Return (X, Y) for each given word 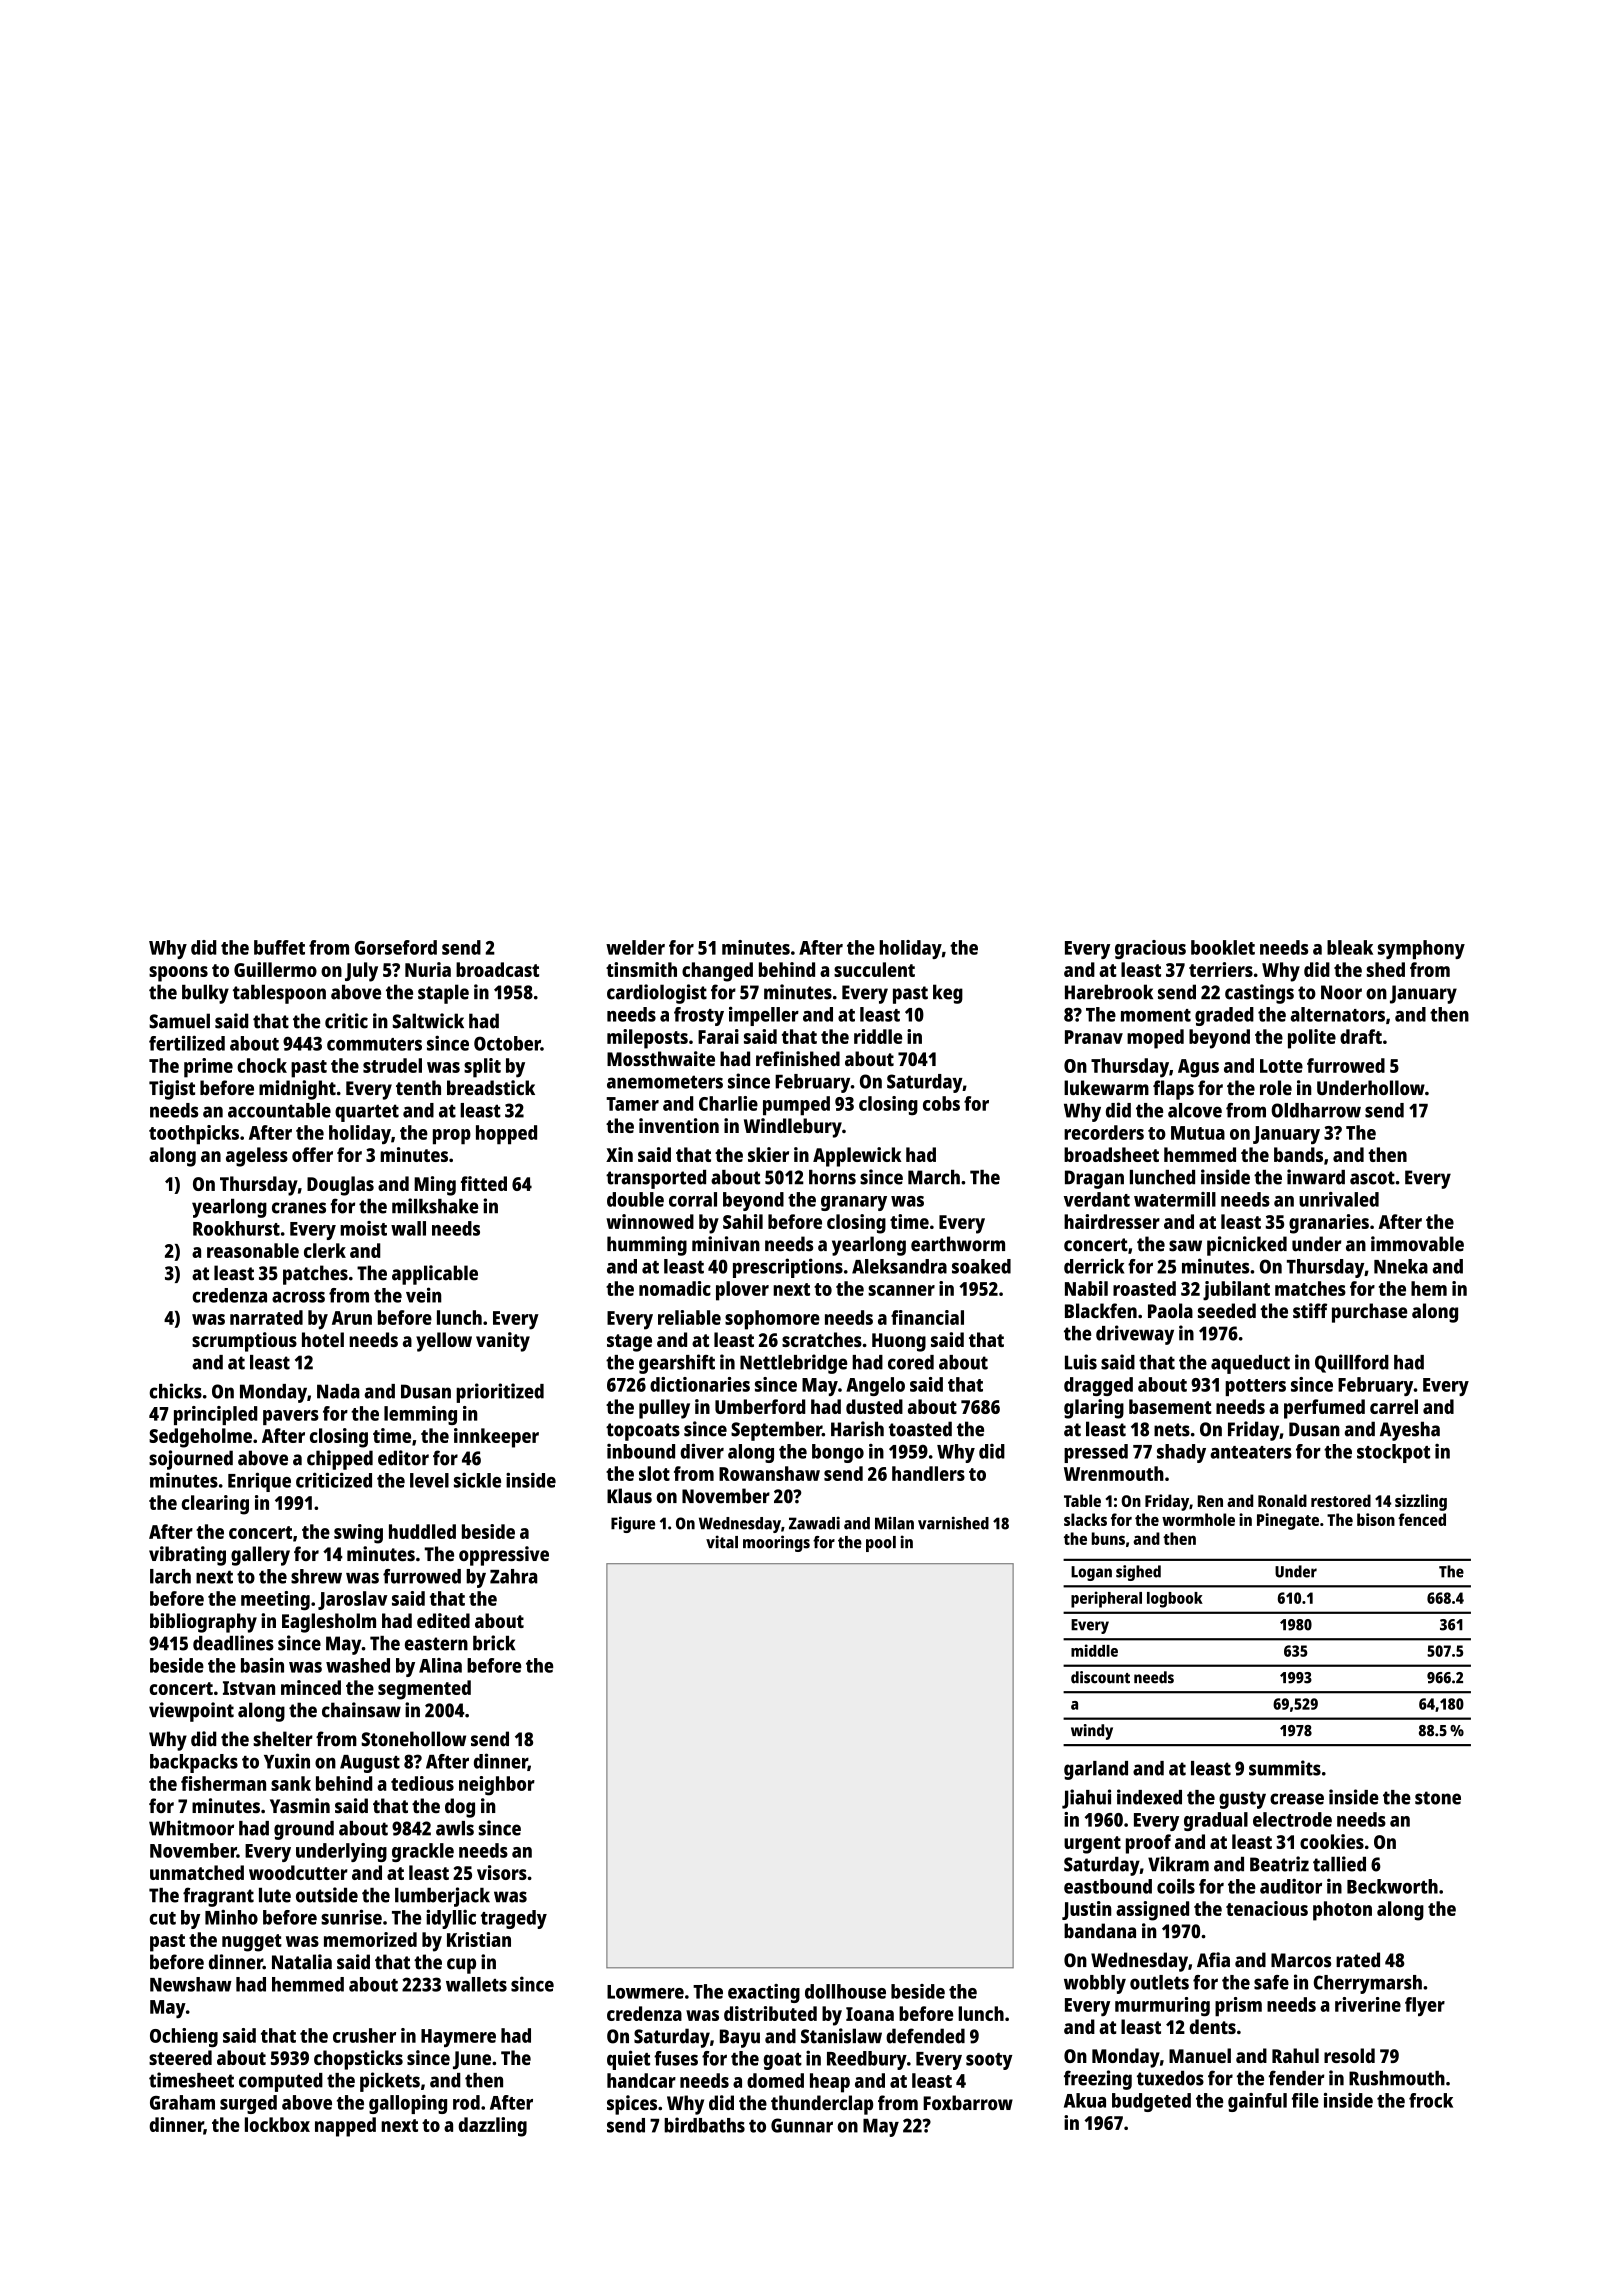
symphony (1421, 949)
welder (635, 947)
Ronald (1282, 1500)
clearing (215, 1505)
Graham (182, 2102)
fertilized (187, 1043)
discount (1100, 1677)
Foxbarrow (968, 2102)
